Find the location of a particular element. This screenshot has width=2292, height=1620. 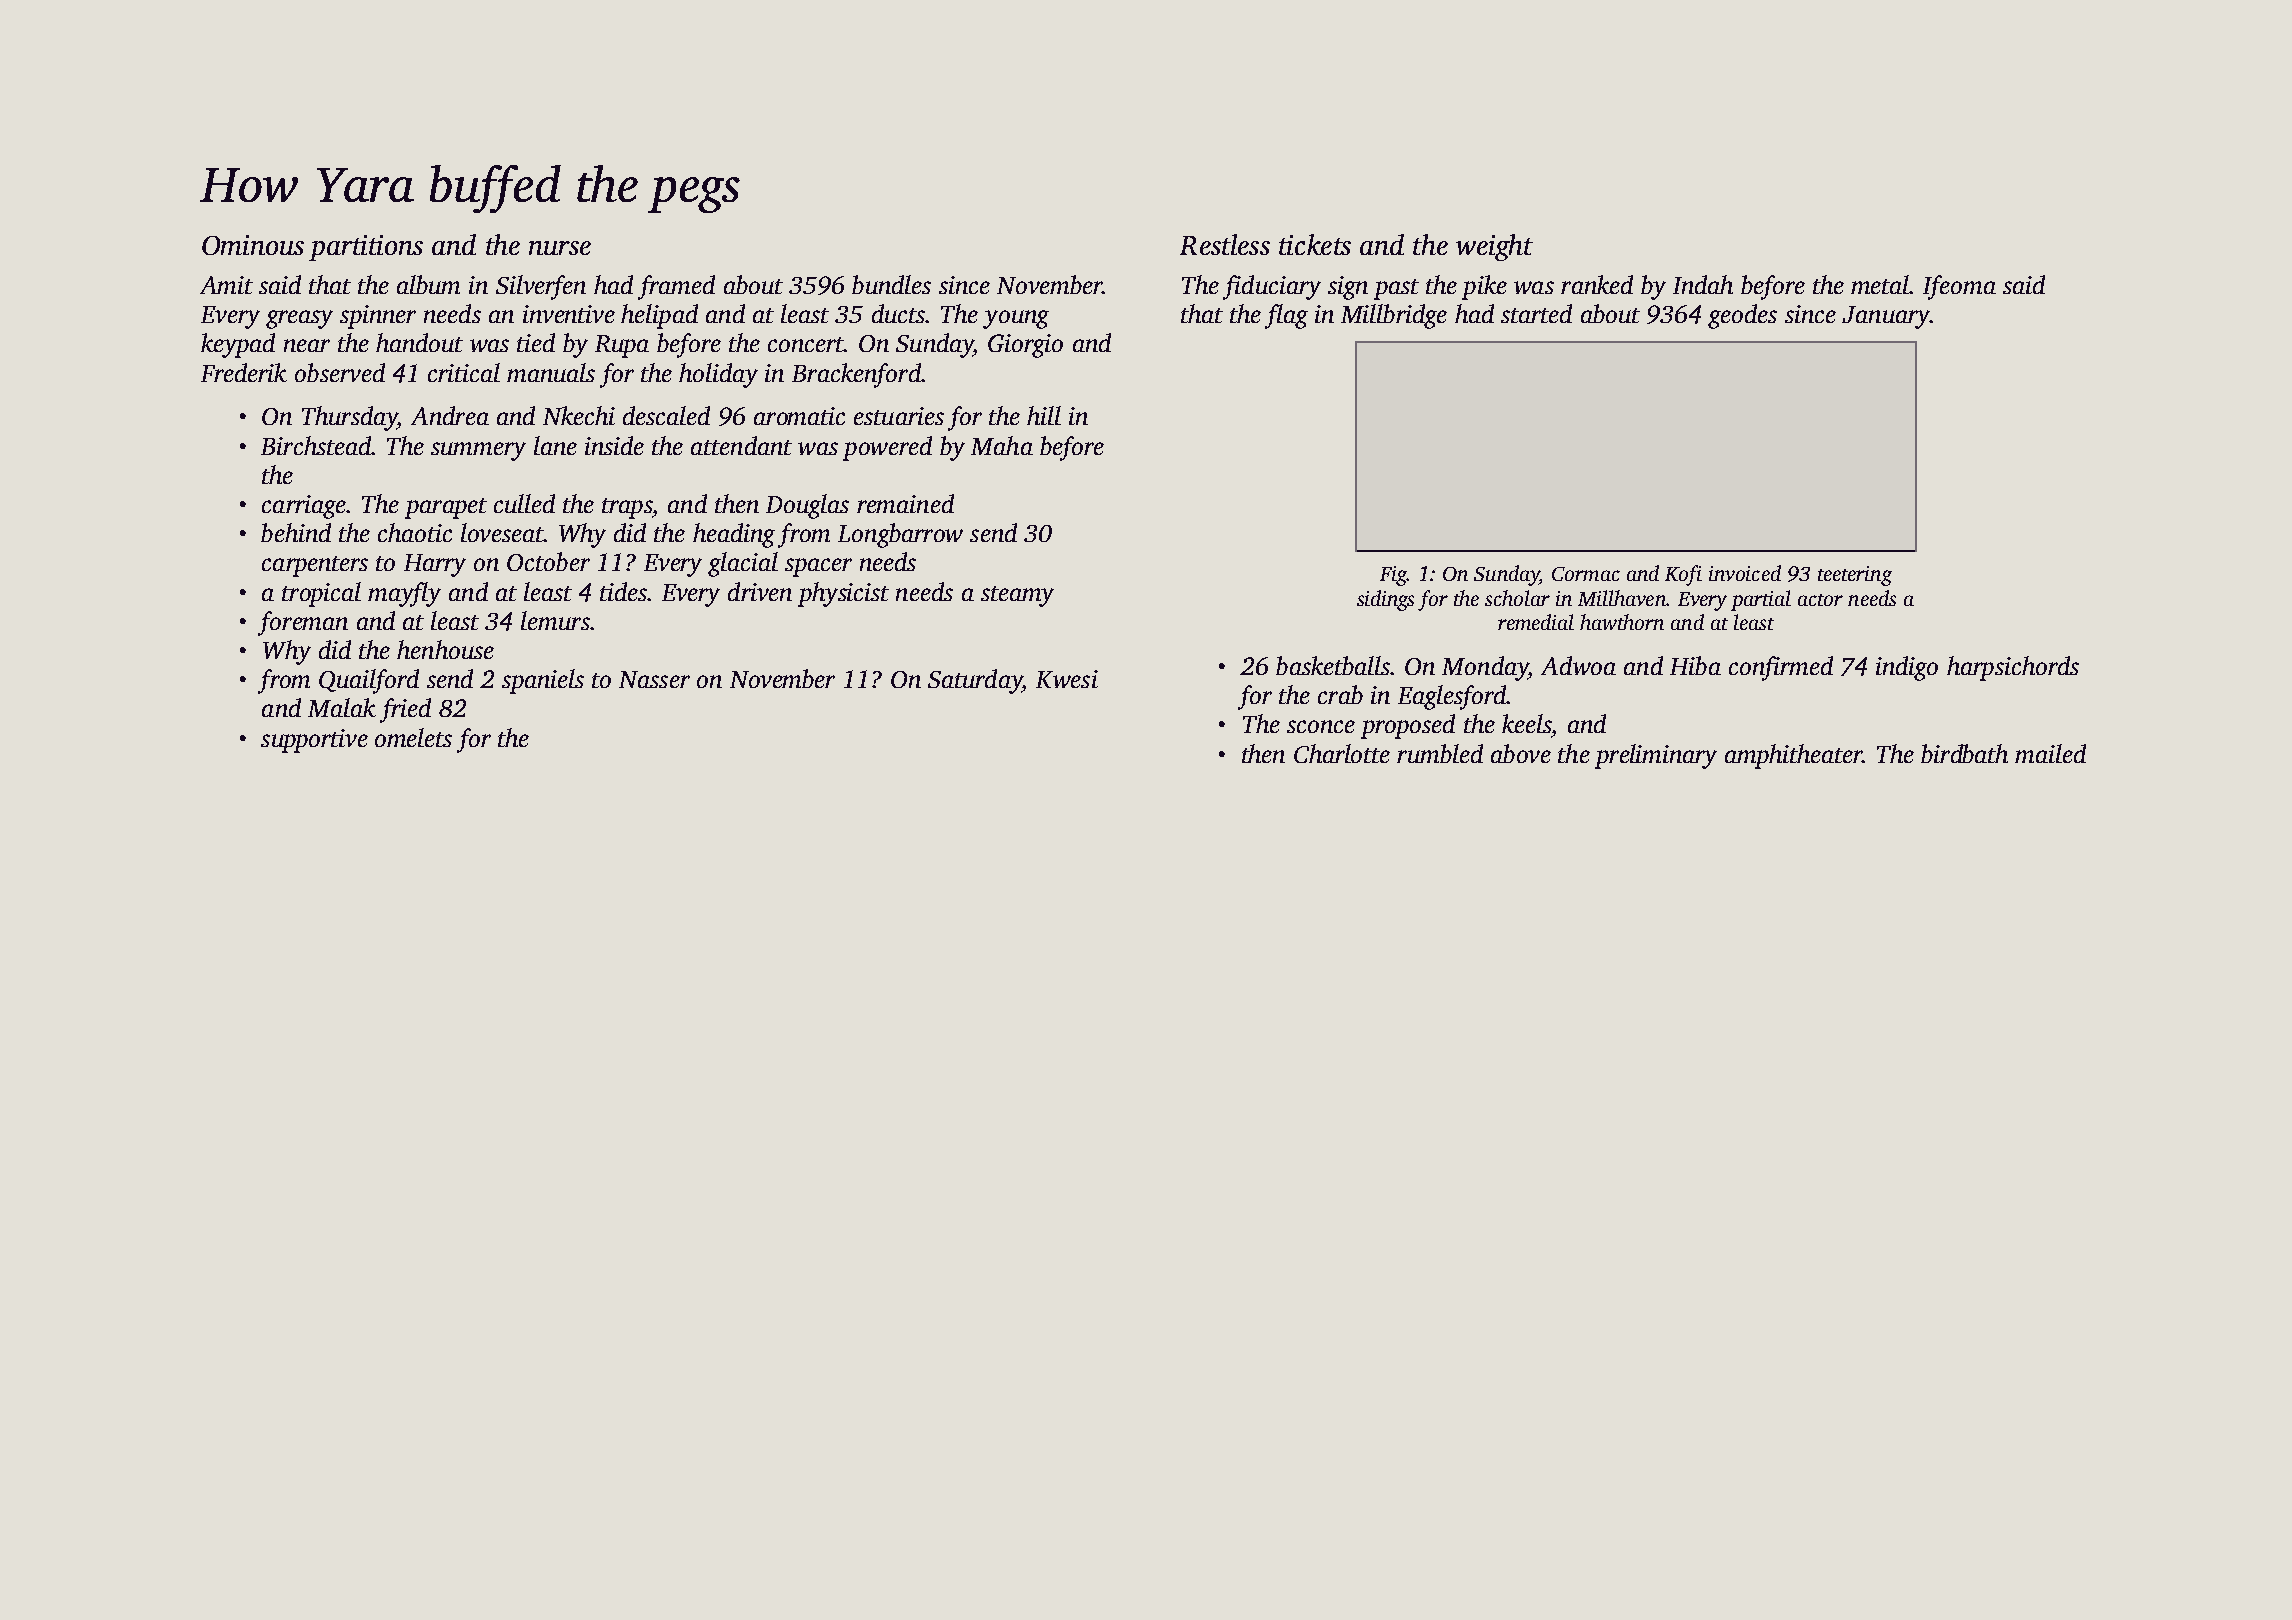

amphitheater is located at coordinates (1793, 756).
